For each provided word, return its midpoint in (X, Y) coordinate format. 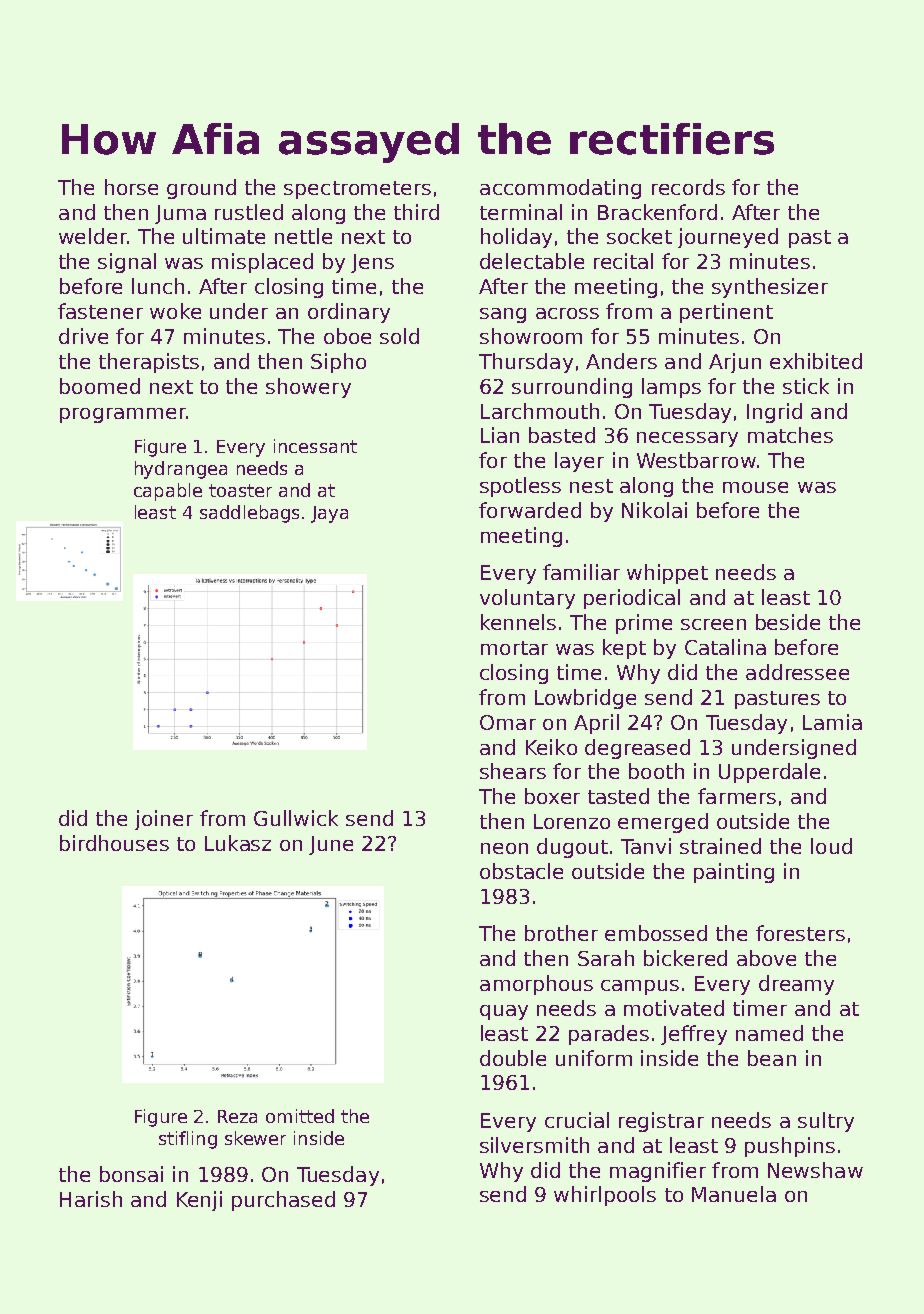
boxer (552, 796)
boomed (100, 386)
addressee (797, 672)
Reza (237, 1116)
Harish (91, 1199)
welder (93, 236)
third (416, 212)
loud (831, 846)
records (688, 187)
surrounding (572, 388)
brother (561, 933)
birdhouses (114, 843)
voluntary (527, 599)
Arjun (735, 363)
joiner (164, 820)
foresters (800, 933)
